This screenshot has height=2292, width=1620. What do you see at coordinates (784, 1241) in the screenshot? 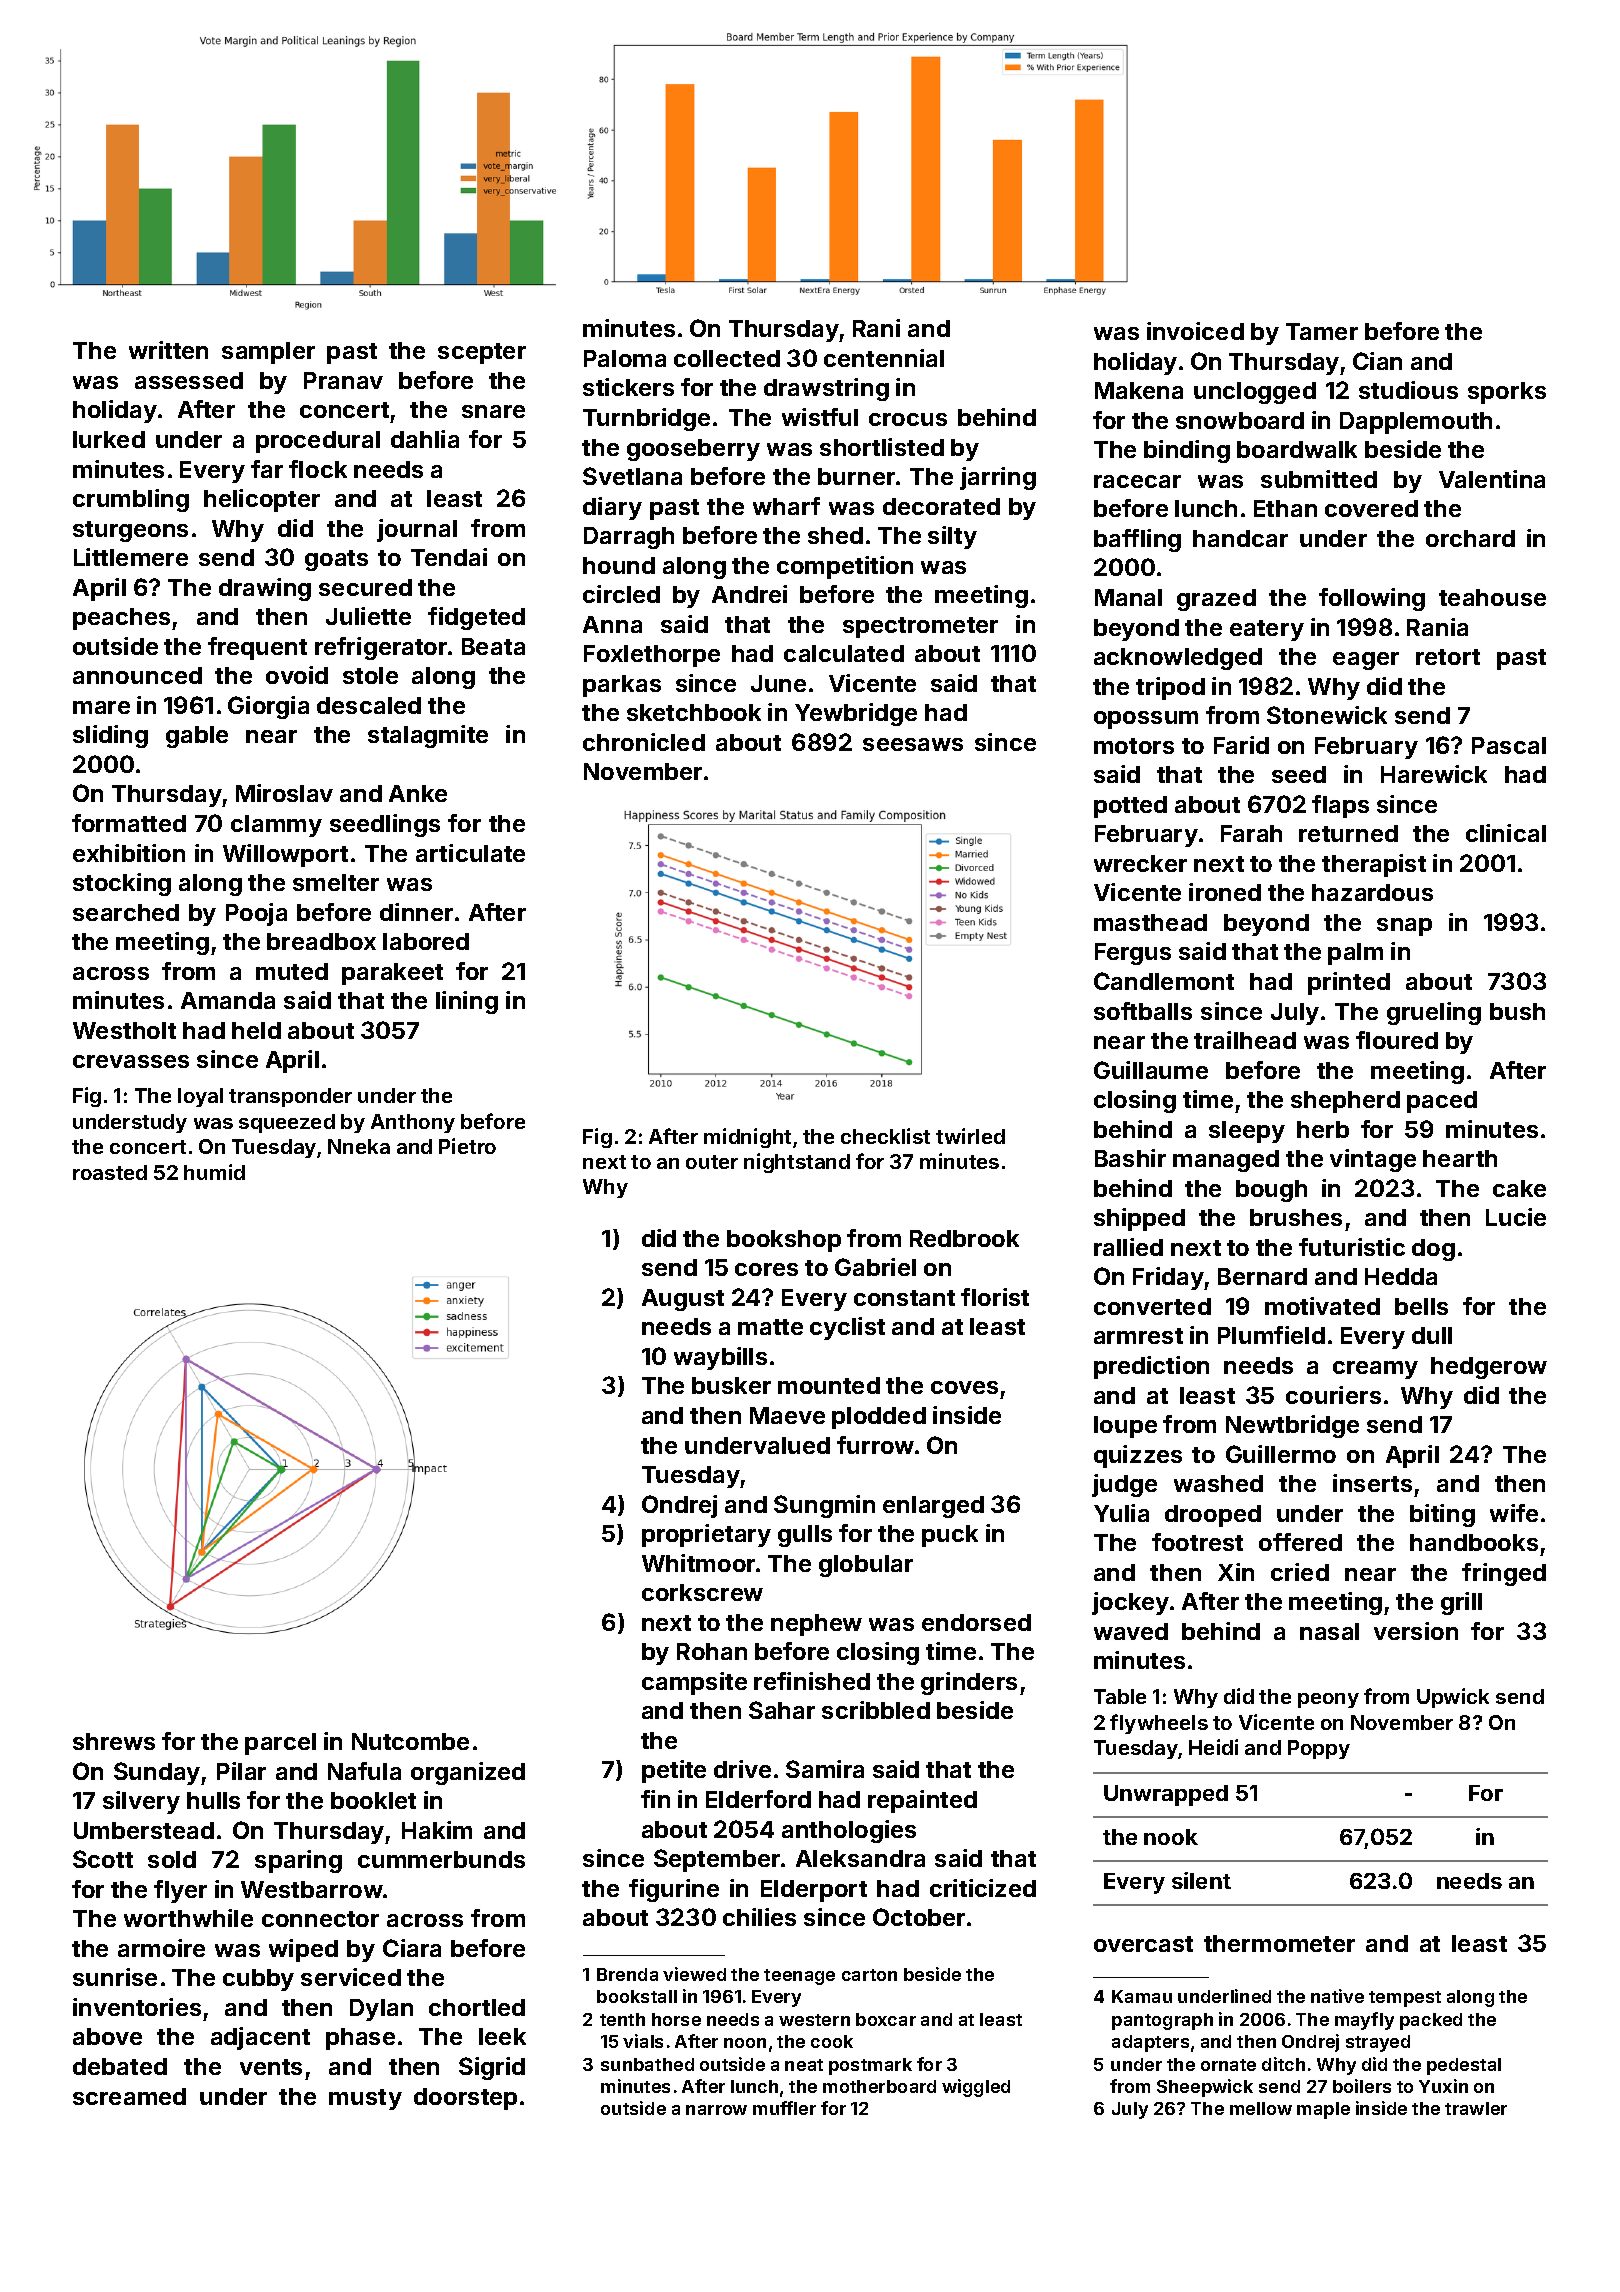
I see `bookshop` at bounding box center [784, 1241].
